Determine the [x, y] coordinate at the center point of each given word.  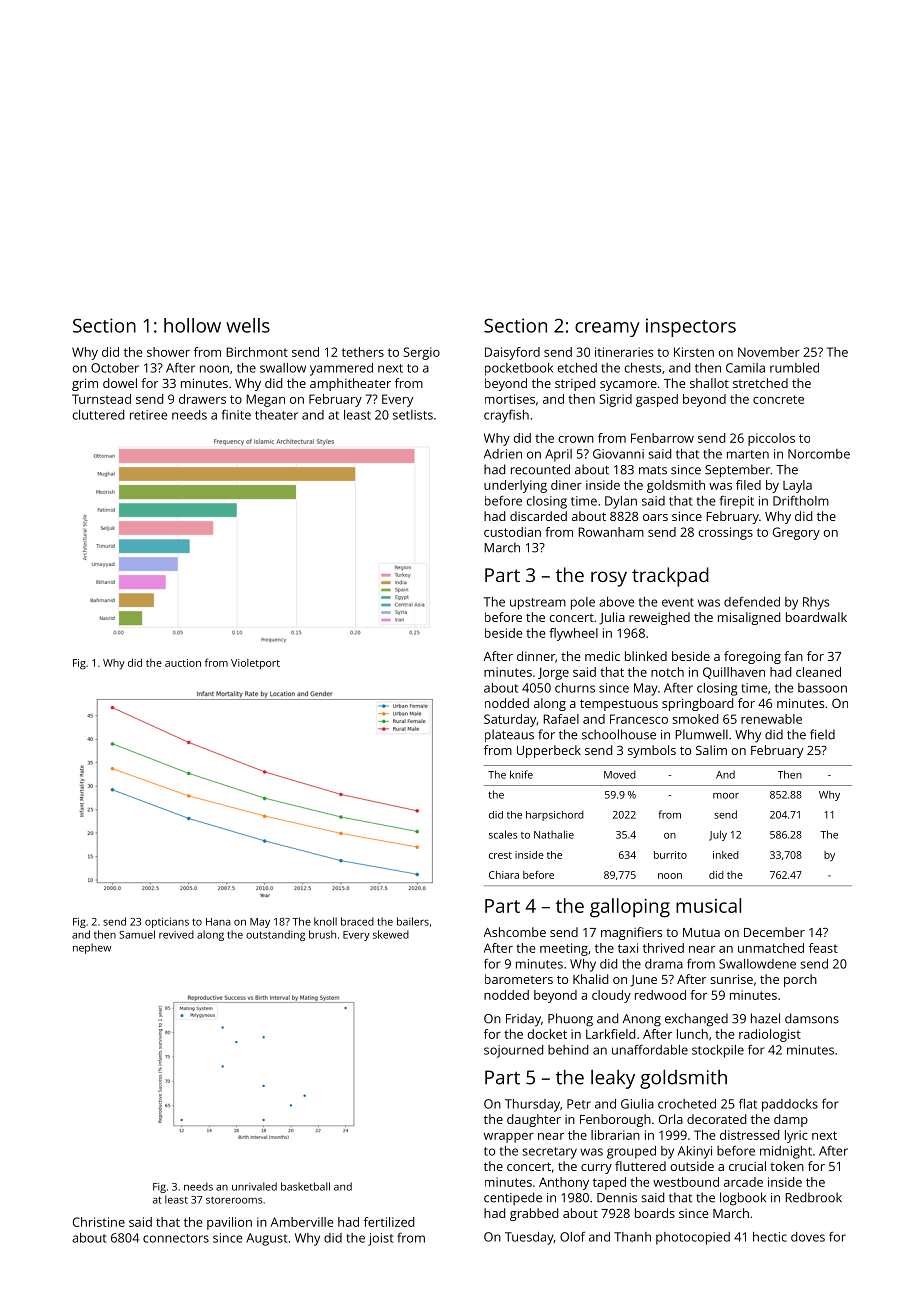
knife [521, 774]
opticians [167, 923]
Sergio [422, 353]
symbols [652, 751]
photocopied [693, 1238]
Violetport [255, 664]
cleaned [818, 672]
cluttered [98, 415]
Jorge [553, 673]
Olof [572, 1236]
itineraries [624, 352]
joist [381, 1239]
